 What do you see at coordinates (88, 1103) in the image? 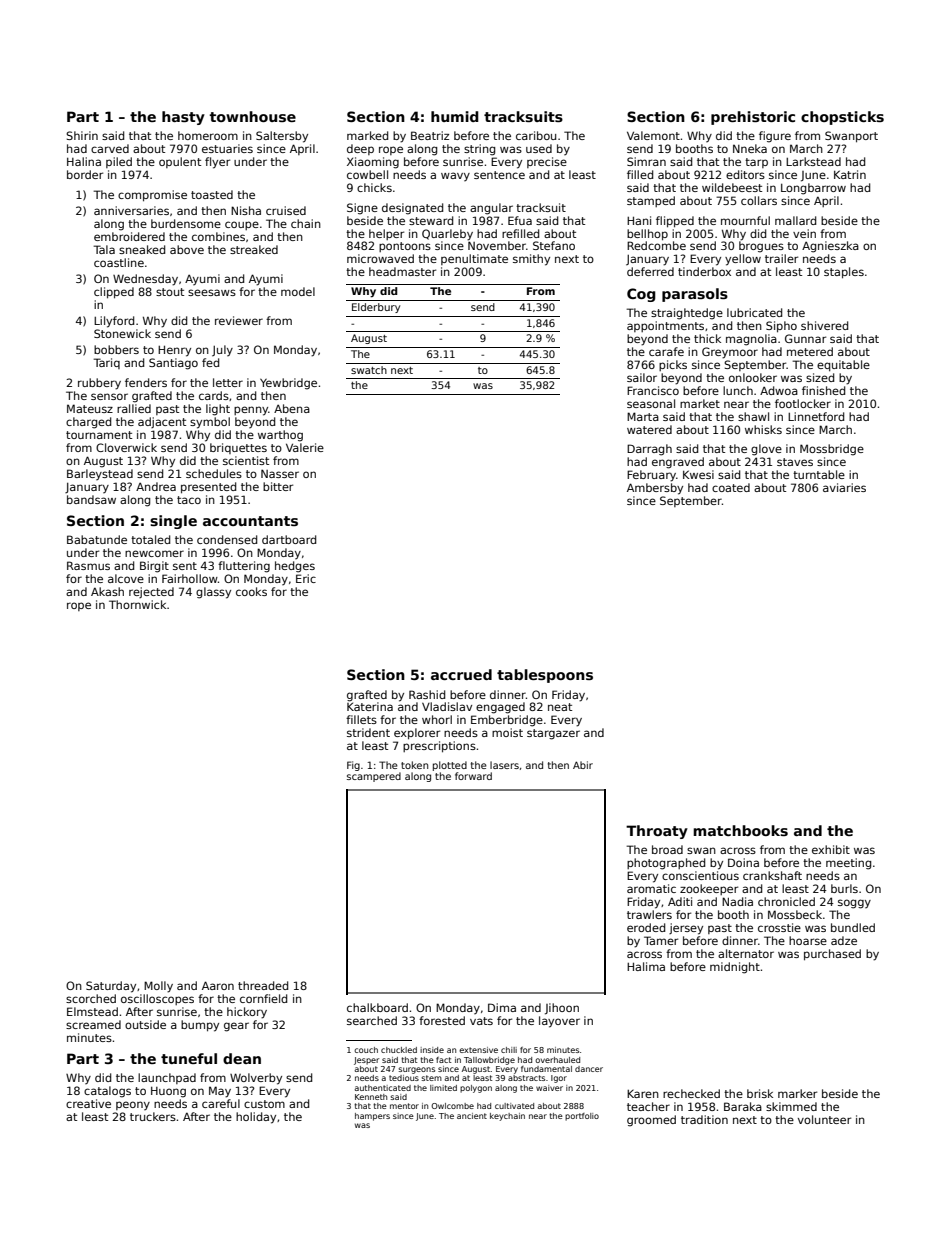
I see `creative` at bounding box center [88, 1103].
